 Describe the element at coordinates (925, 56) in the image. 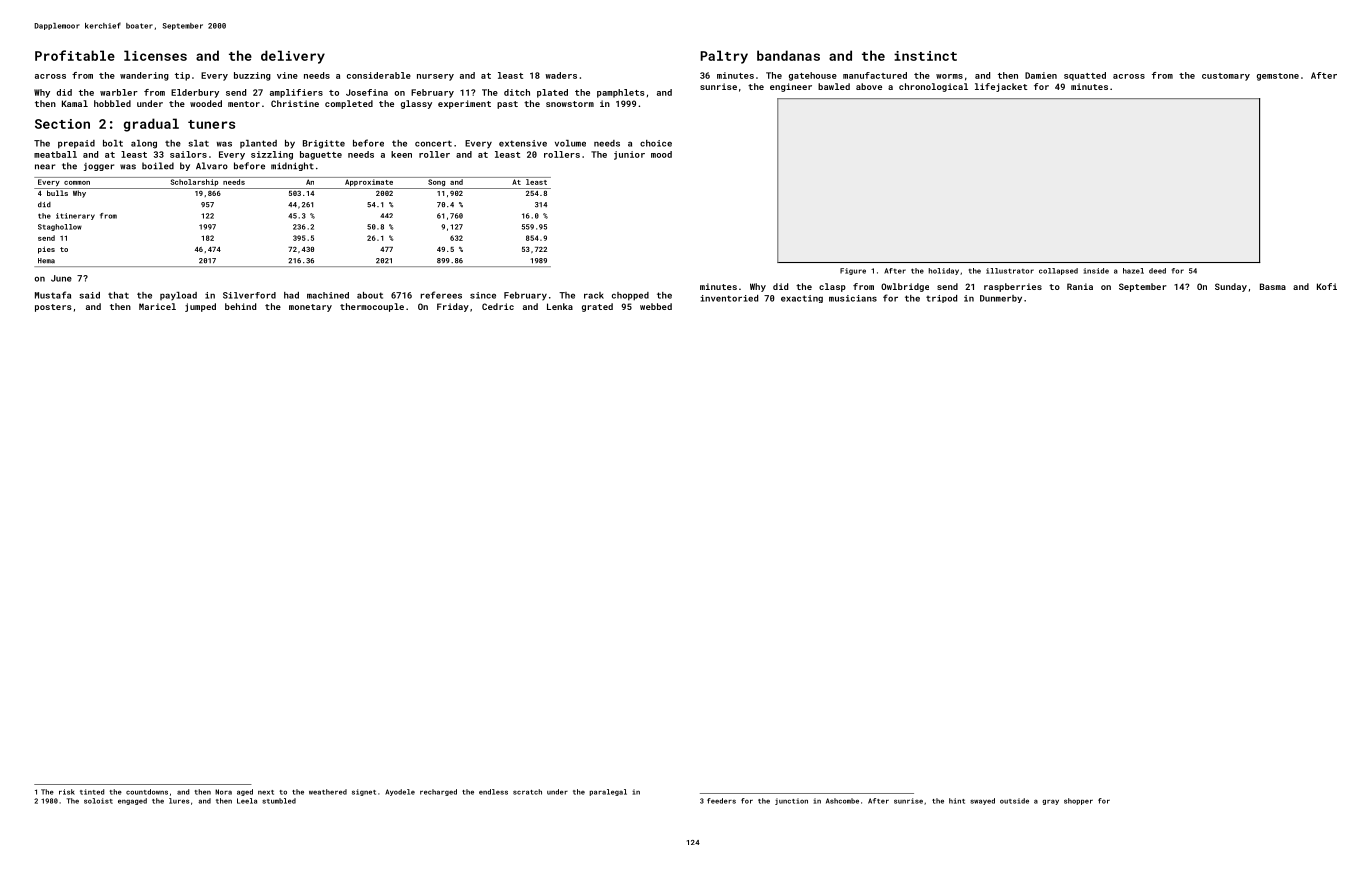

I see `instinct` at that location.
